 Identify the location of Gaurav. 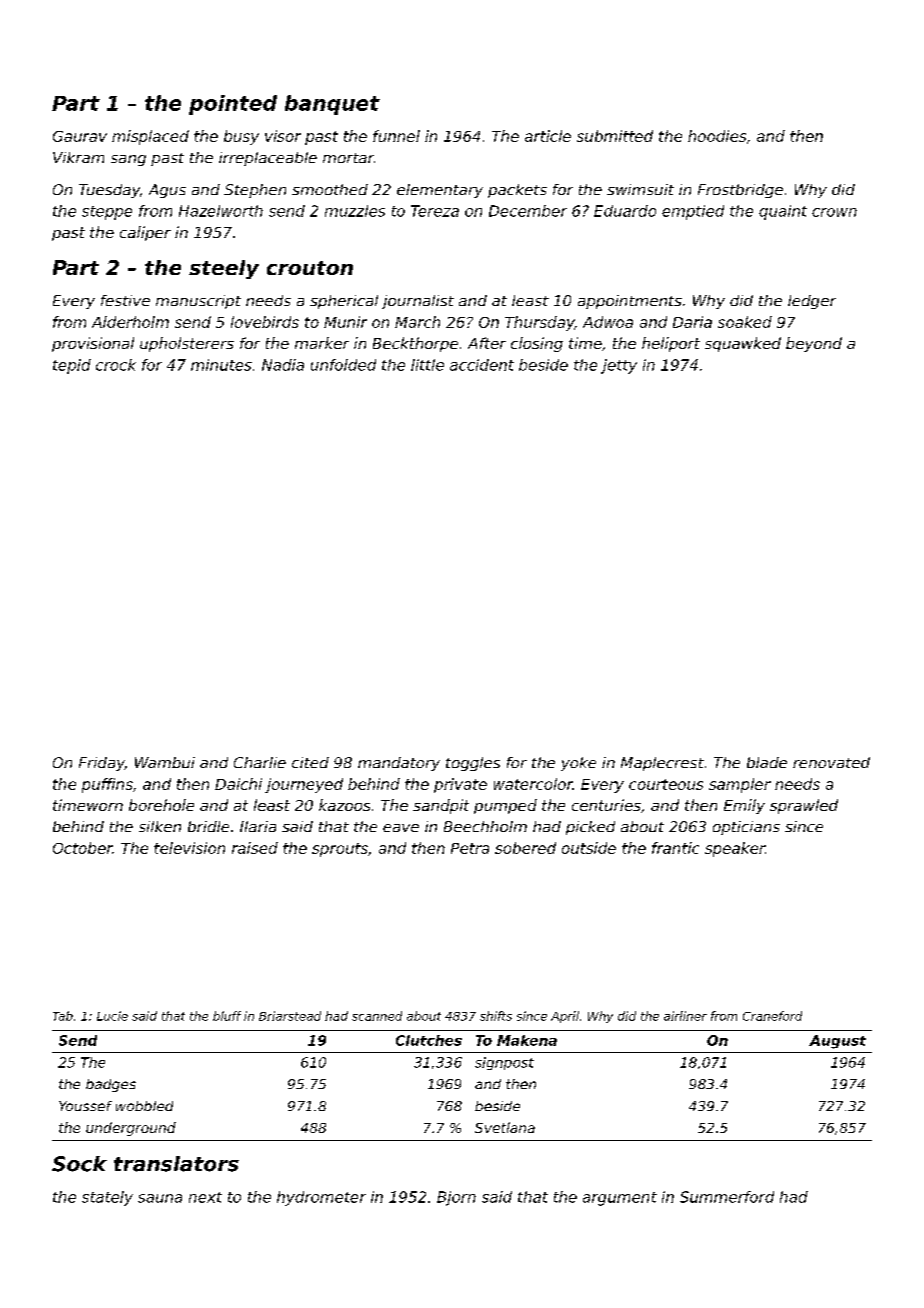
(80, 136).
